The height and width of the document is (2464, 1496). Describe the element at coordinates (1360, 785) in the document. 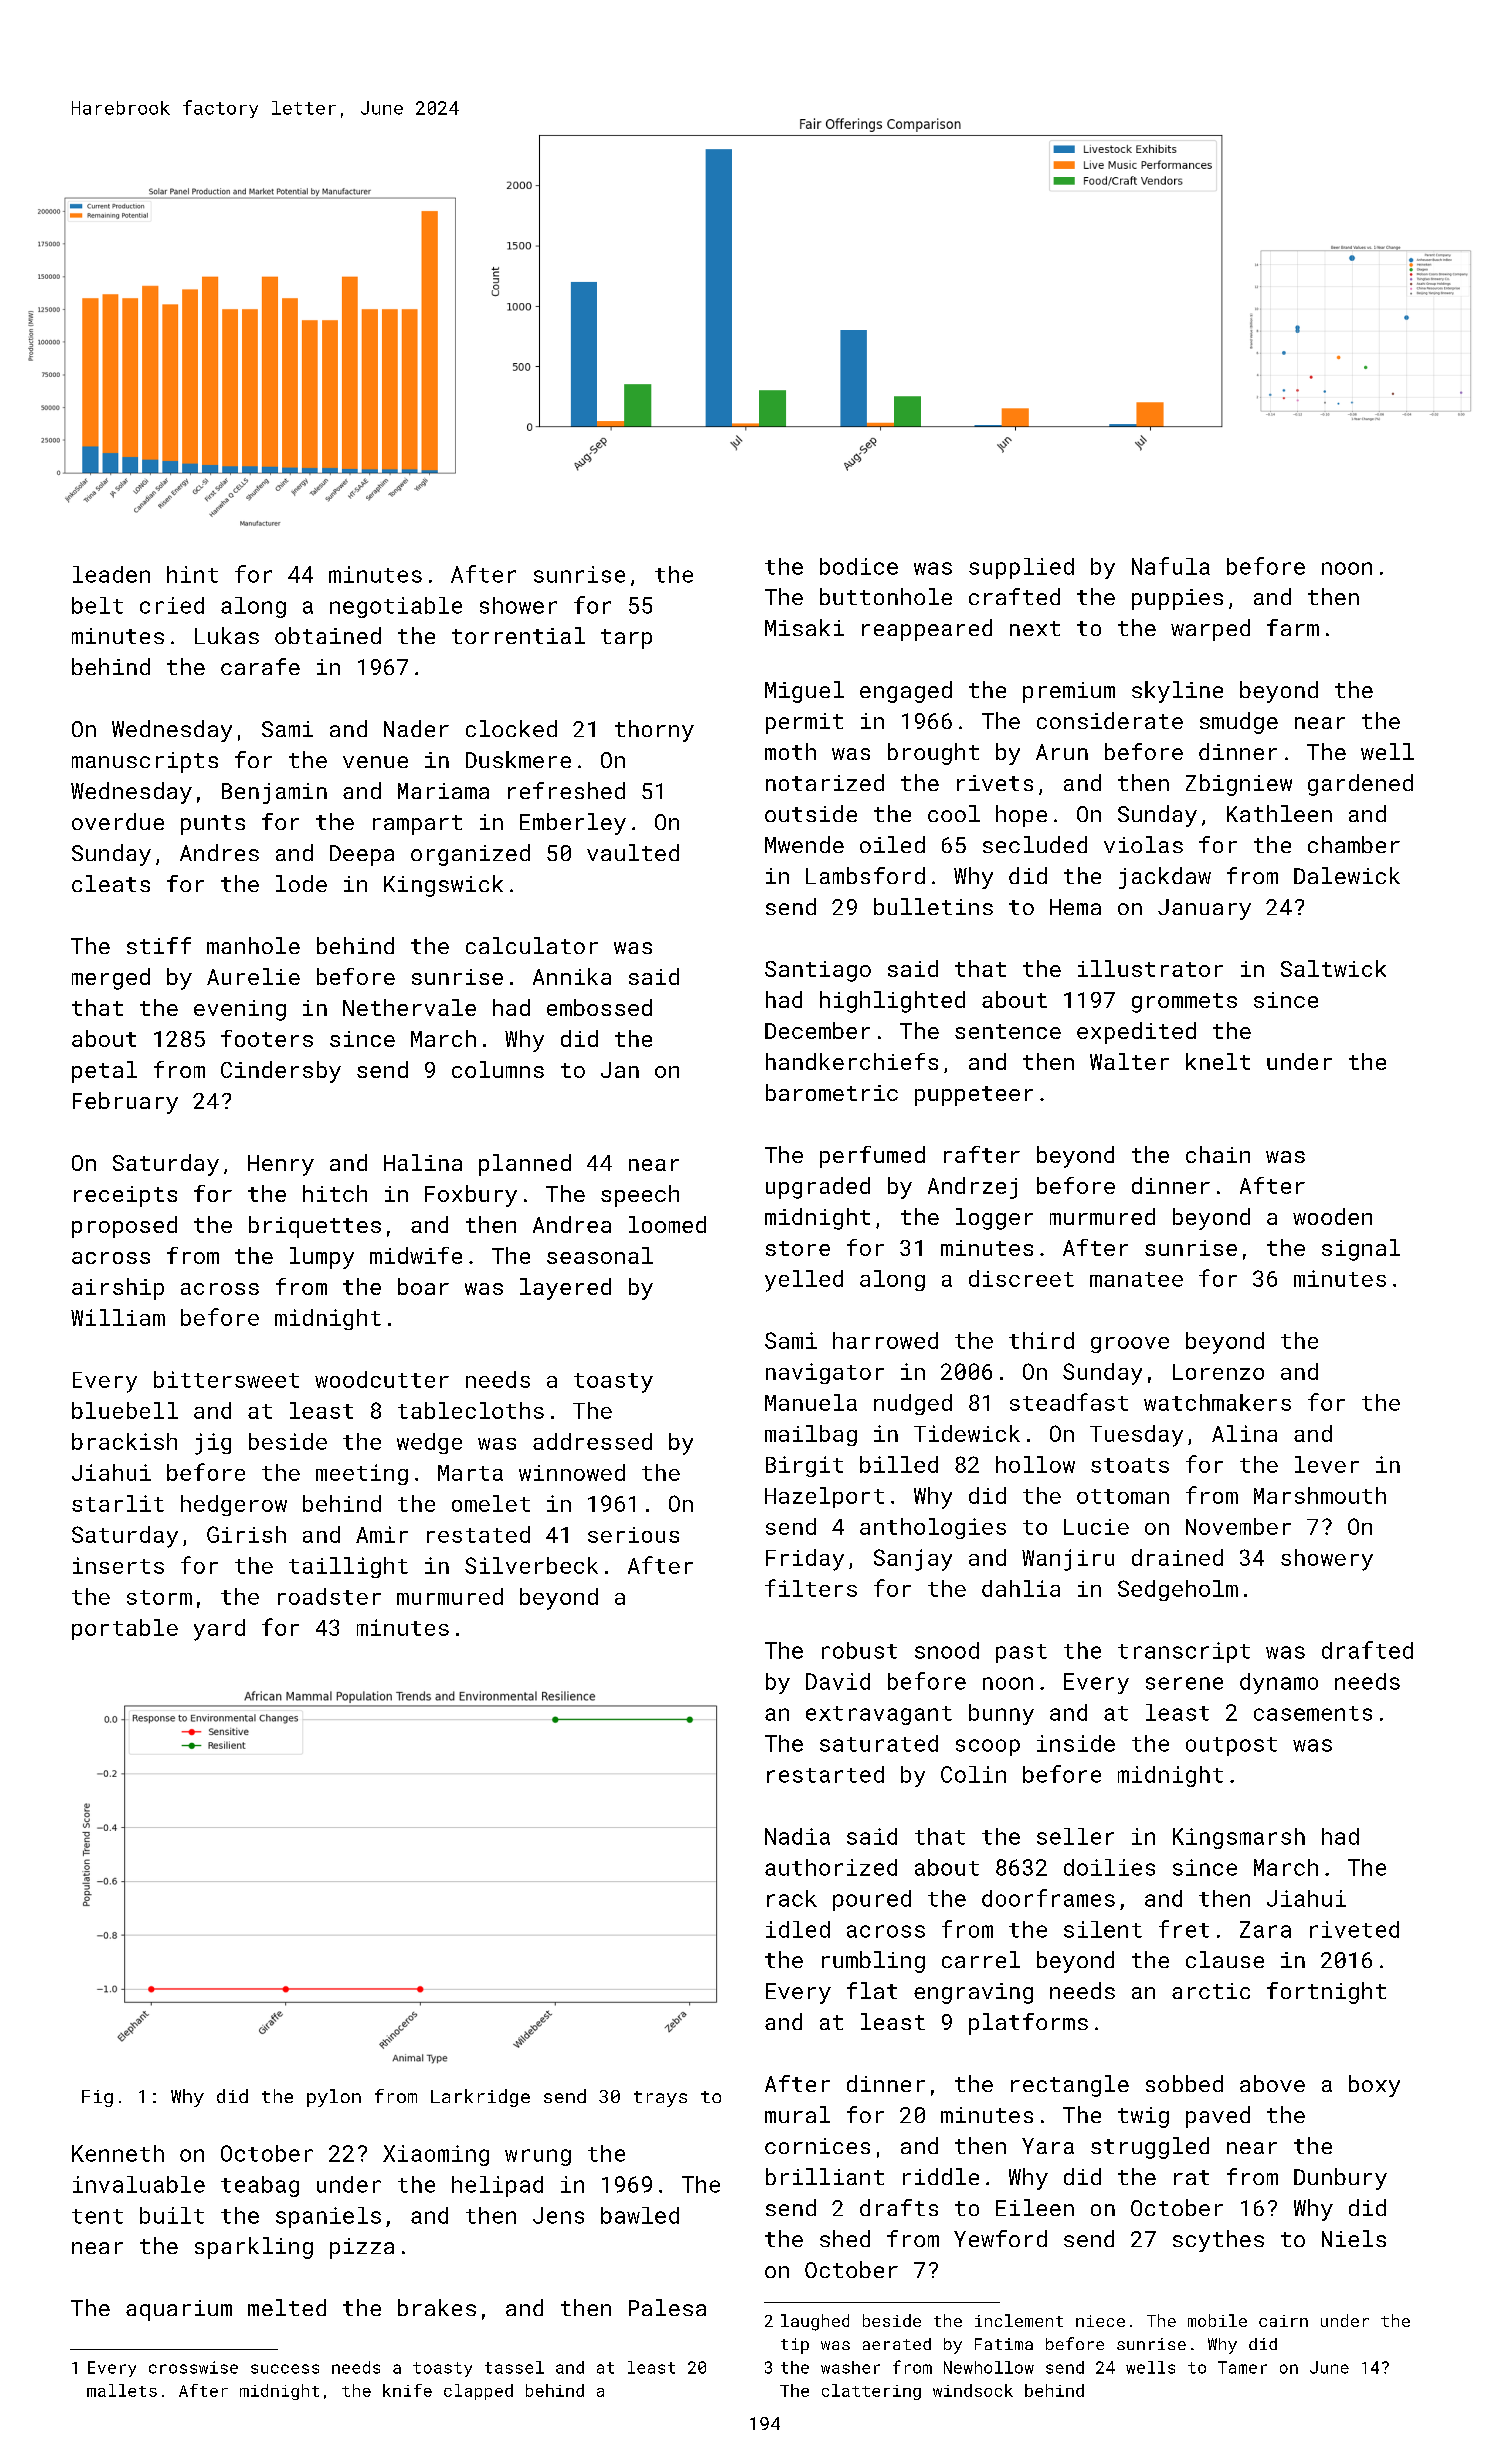

I see `gardened` at that location.
